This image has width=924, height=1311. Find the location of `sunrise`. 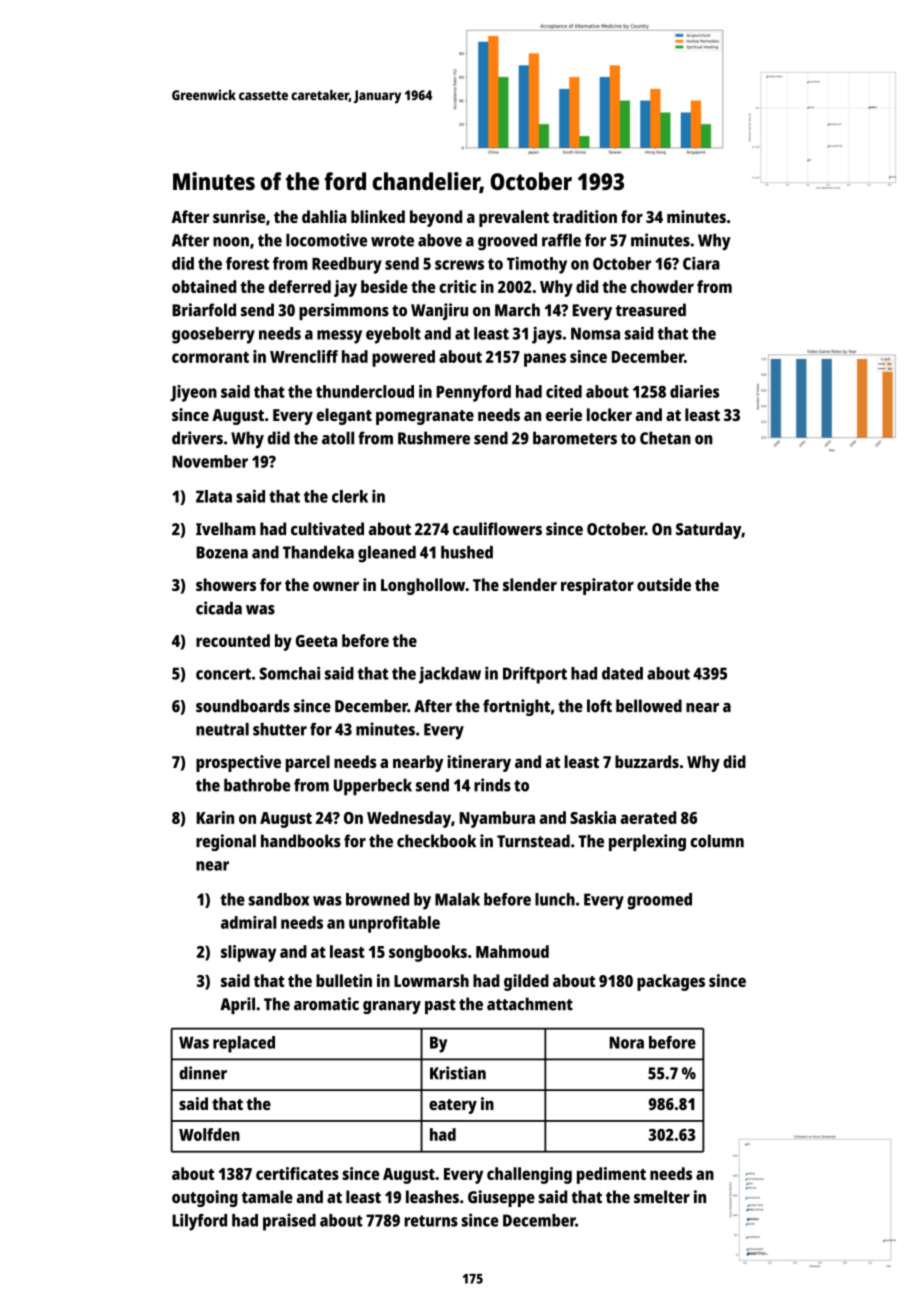

sunrise is located at coordinates (239, 216).
